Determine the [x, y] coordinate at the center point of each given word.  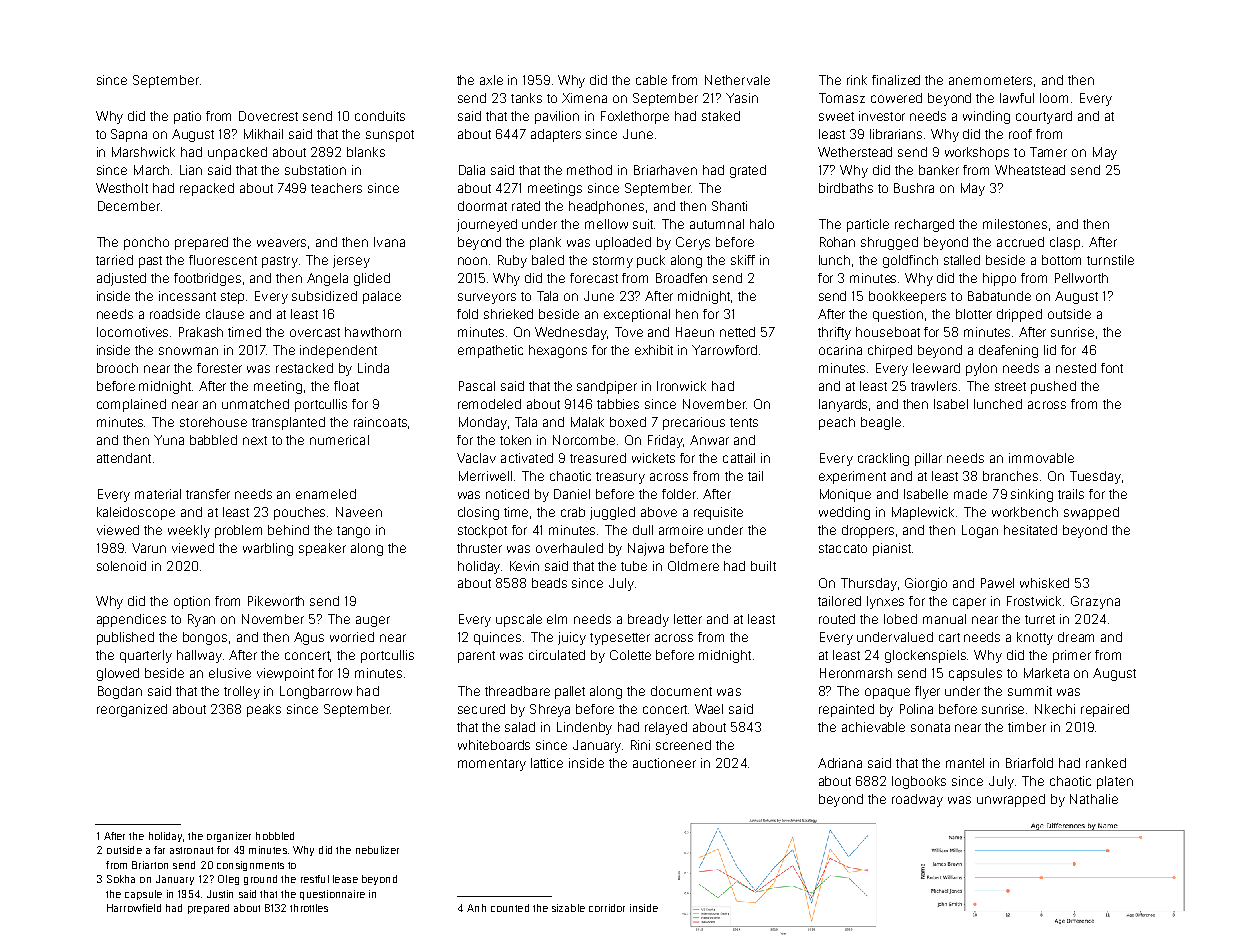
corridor [607, 908]
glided [372, 279]
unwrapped [1011, 800]
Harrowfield [134, 908]
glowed [118, 674]
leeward [936, 368]
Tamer [1048, 152]
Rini [640, 745]
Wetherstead [855, 152]
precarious [694, 423]
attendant [124, 458]
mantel [965, 763]
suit [643, 224]
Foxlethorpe [635, 117]
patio [187, 117]
